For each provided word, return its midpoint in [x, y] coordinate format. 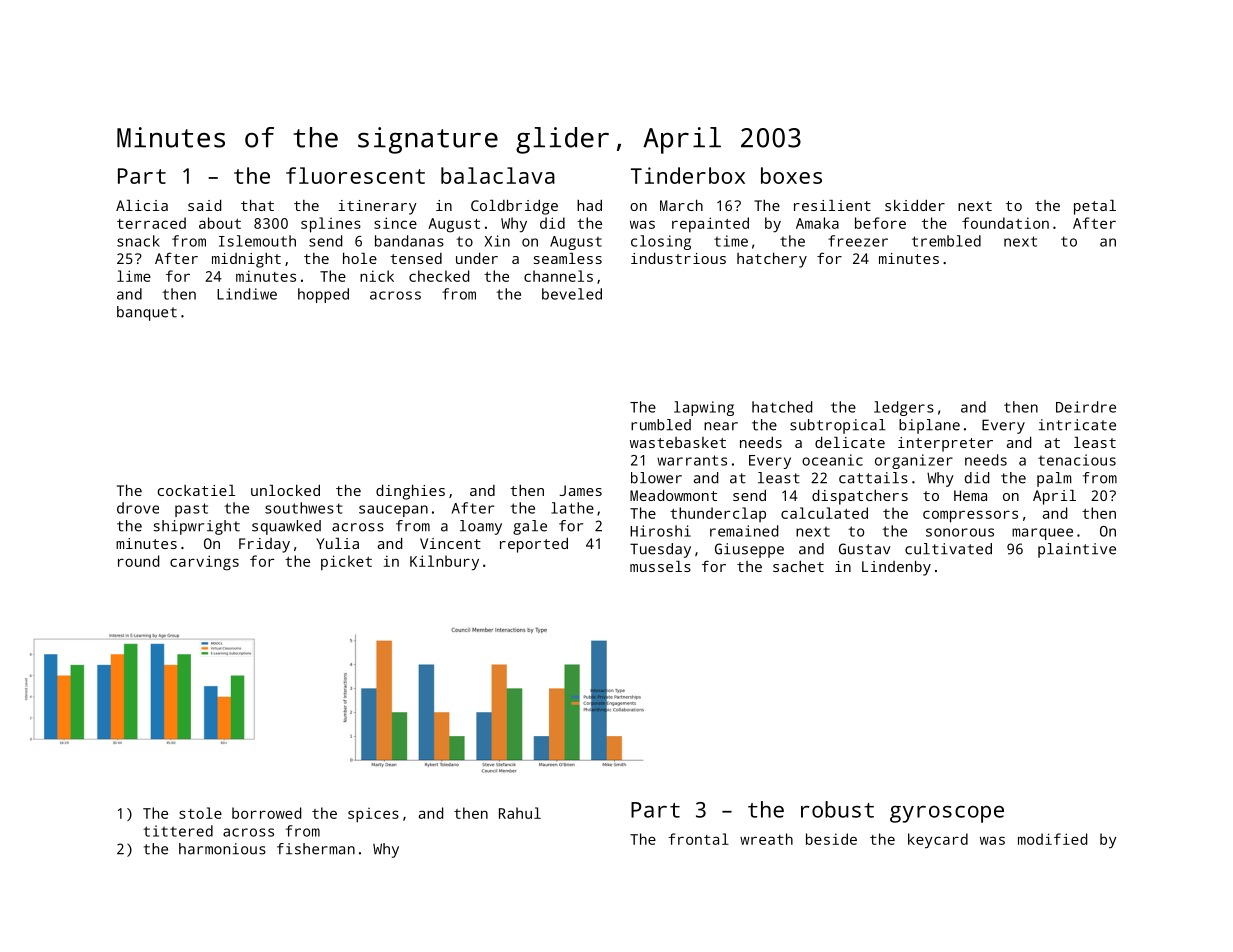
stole [200, 813]
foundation [1005, 223]
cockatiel [196, 490]
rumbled [661, 425]
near [721, 426]
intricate [1077, 425]
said [204, 205]
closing [661, 242]
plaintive [1077, 550]
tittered [178, 831]
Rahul [520, 813]
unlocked [285, 490]
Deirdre [1086, 407]
